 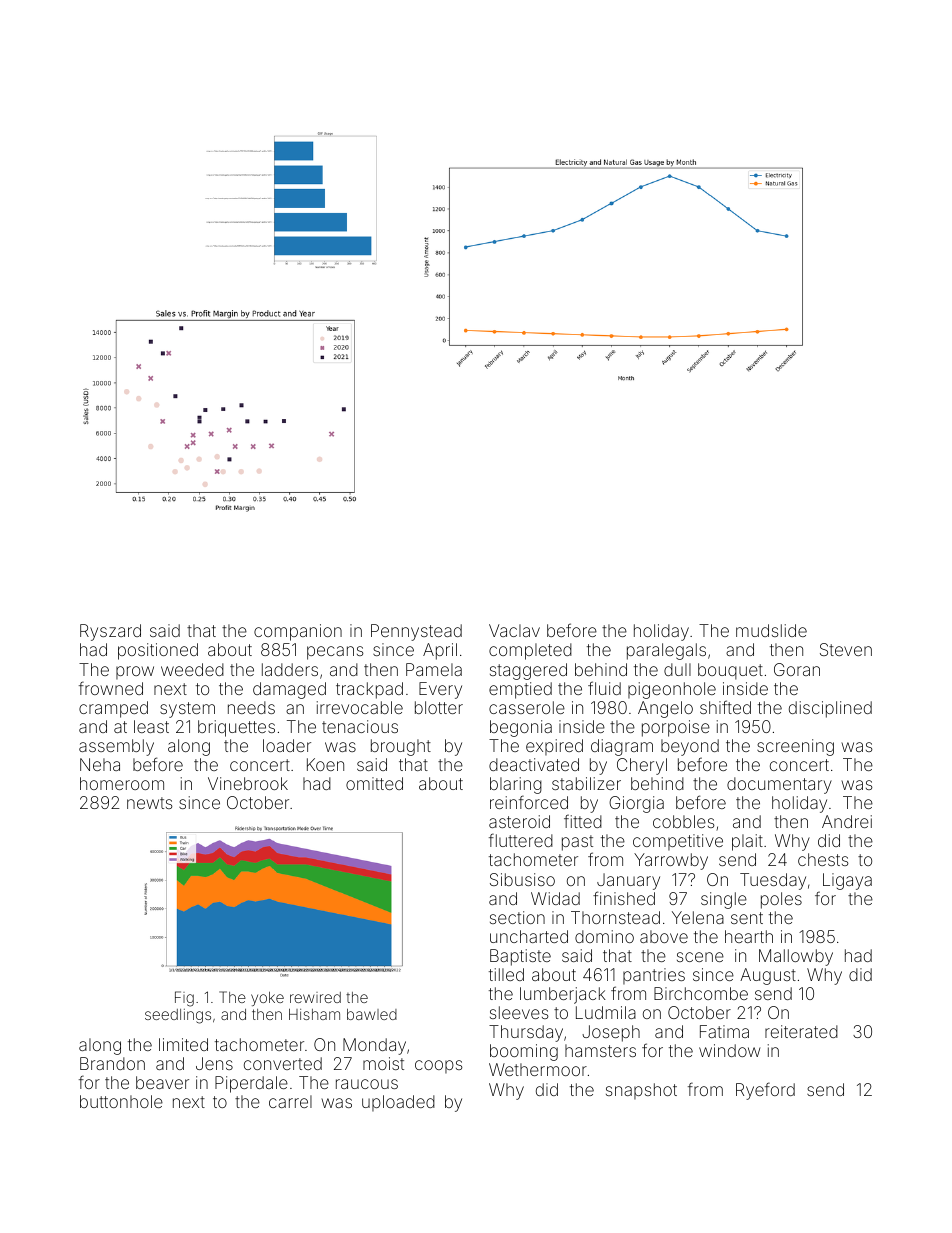 I want to click on asteroid, so click(x=519, y=821).
